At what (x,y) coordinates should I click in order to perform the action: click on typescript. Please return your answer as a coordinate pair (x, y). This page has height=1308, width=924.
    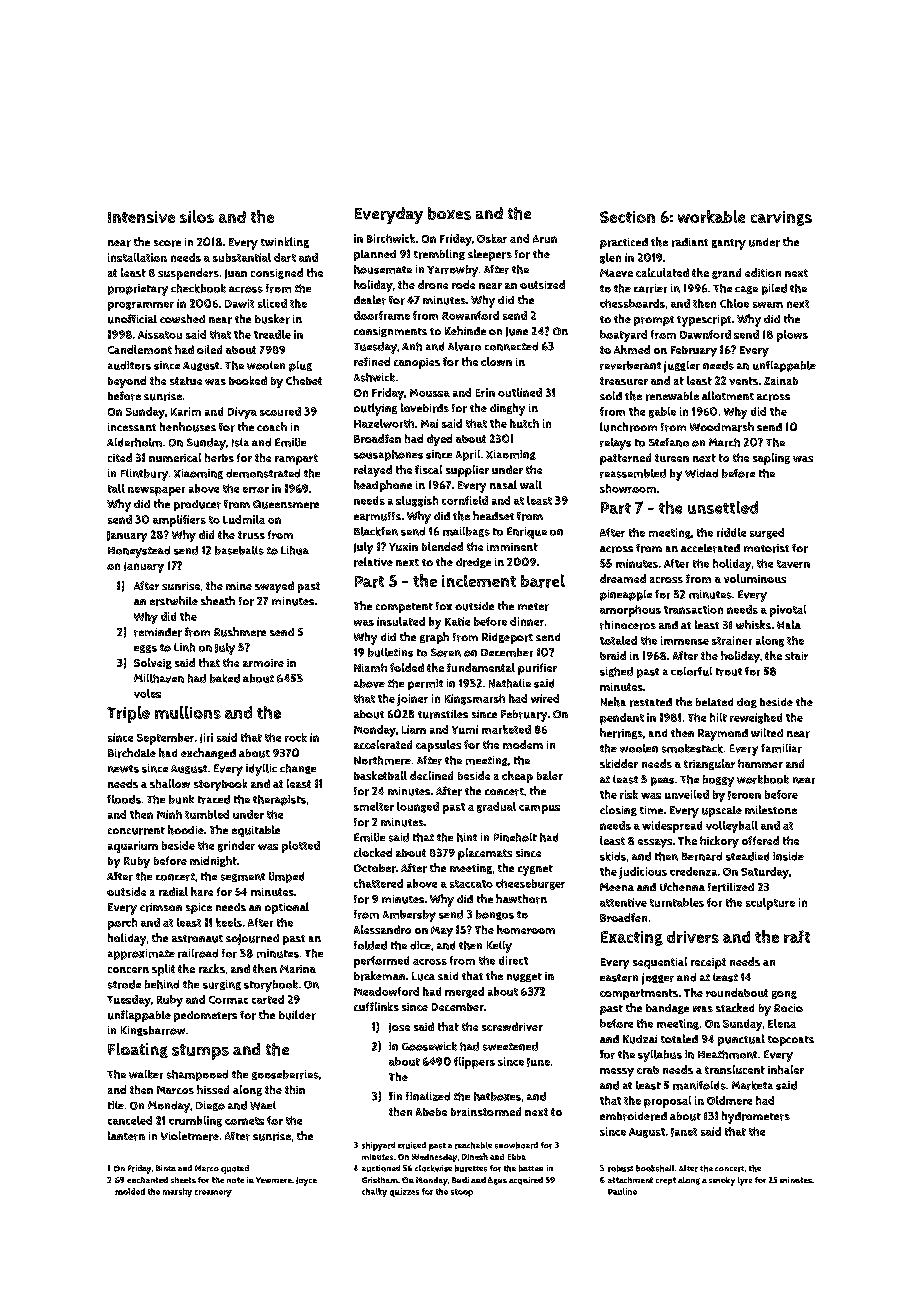
    Looking at the image, I should click on (704, 321).
